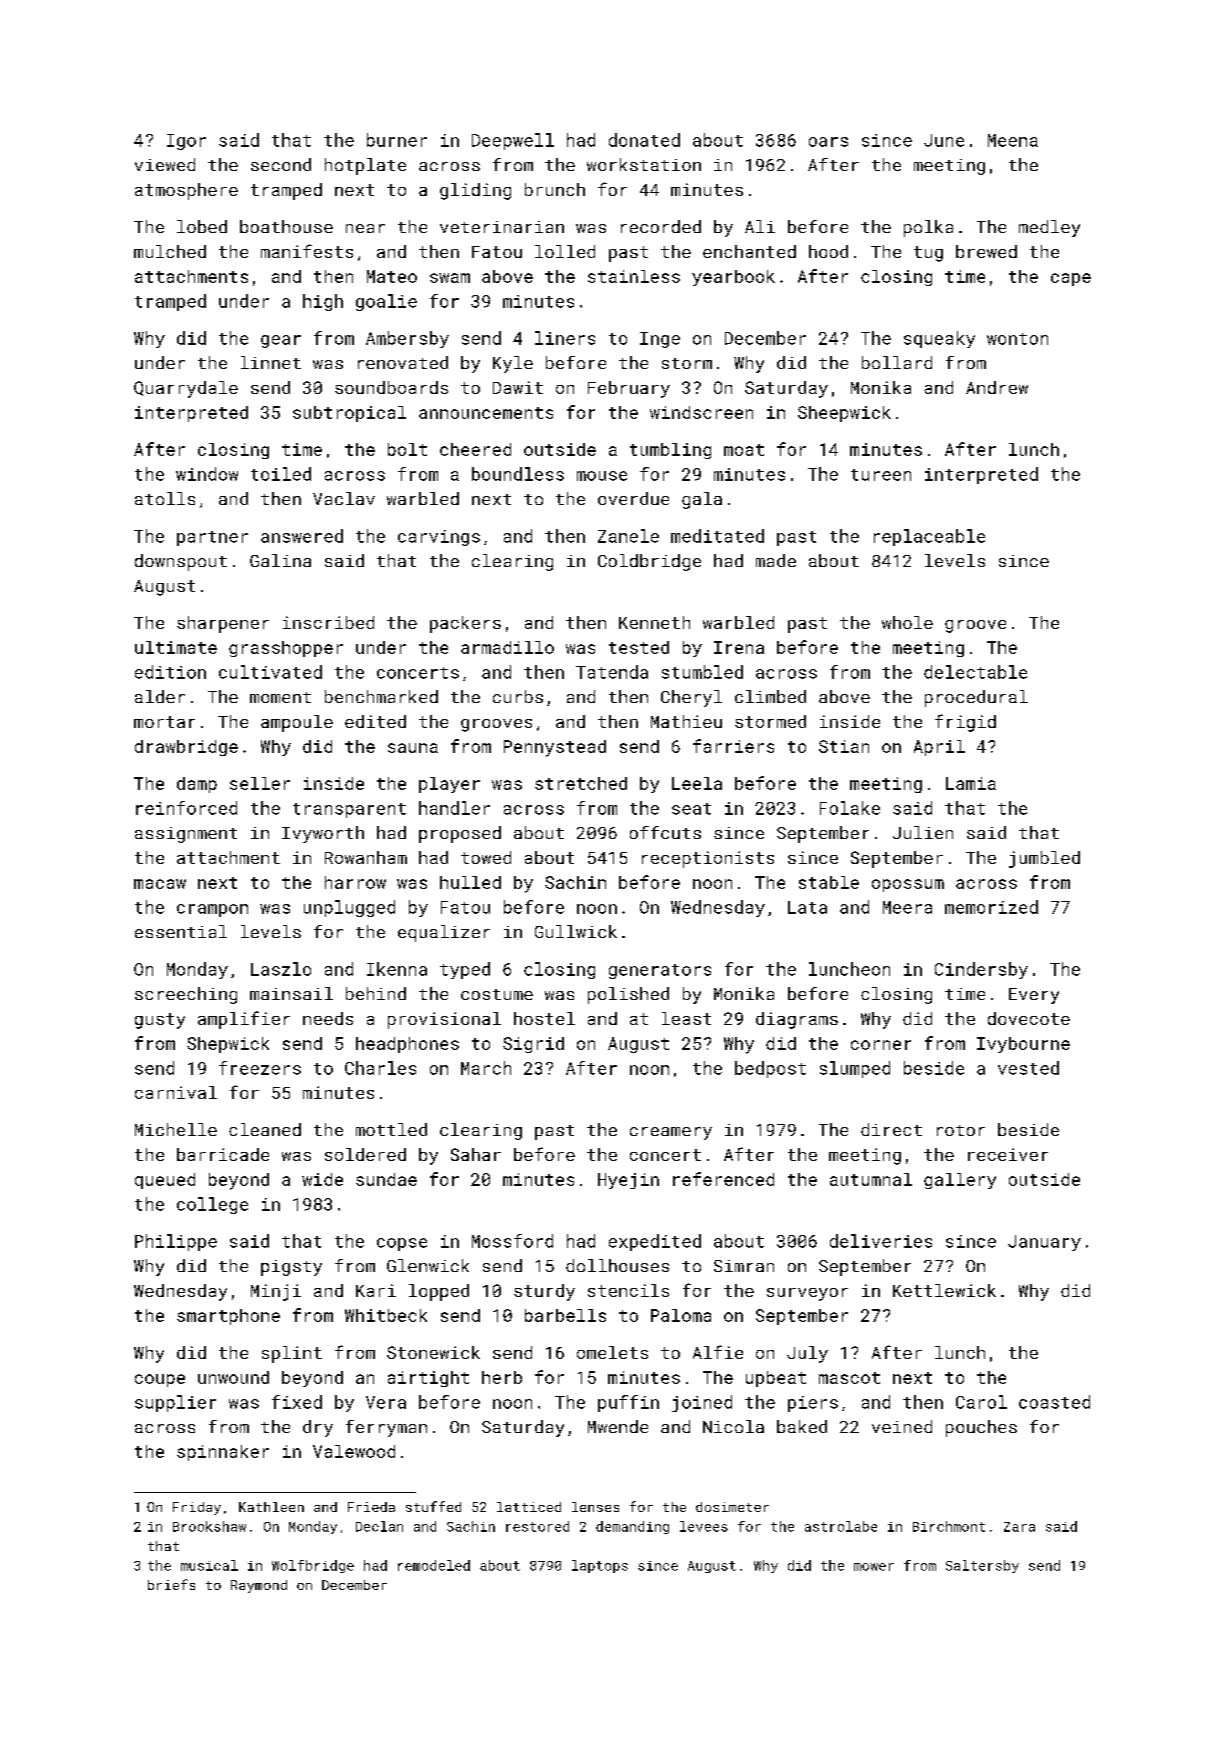 The height and width of the document is (1738, 1229). Describe the element at coordinates (533, 1045) in the document. I see `Sigrid` at that location.
